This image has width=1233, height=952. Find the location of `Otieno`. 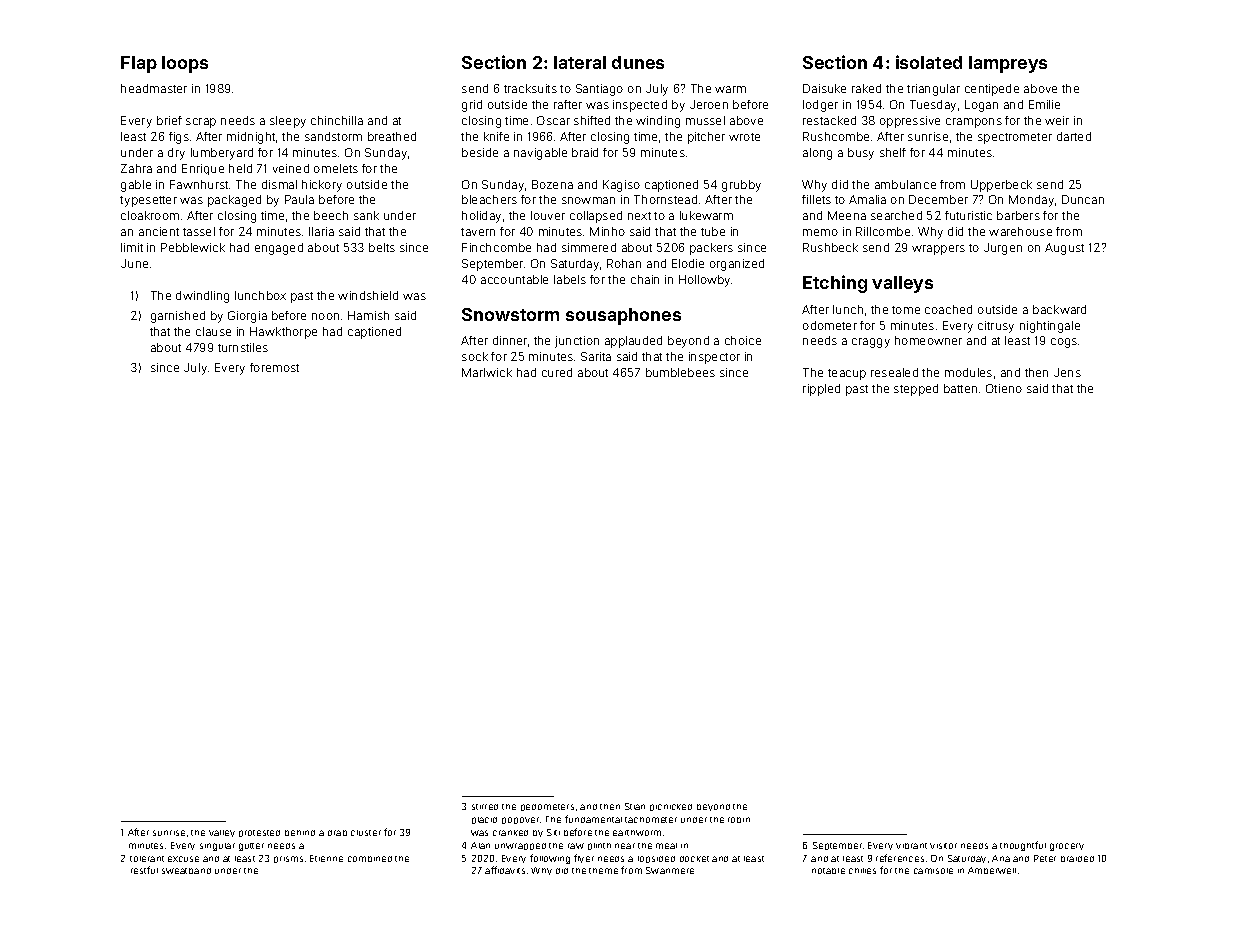

Otieno is located at coordinates (1004, 388).
